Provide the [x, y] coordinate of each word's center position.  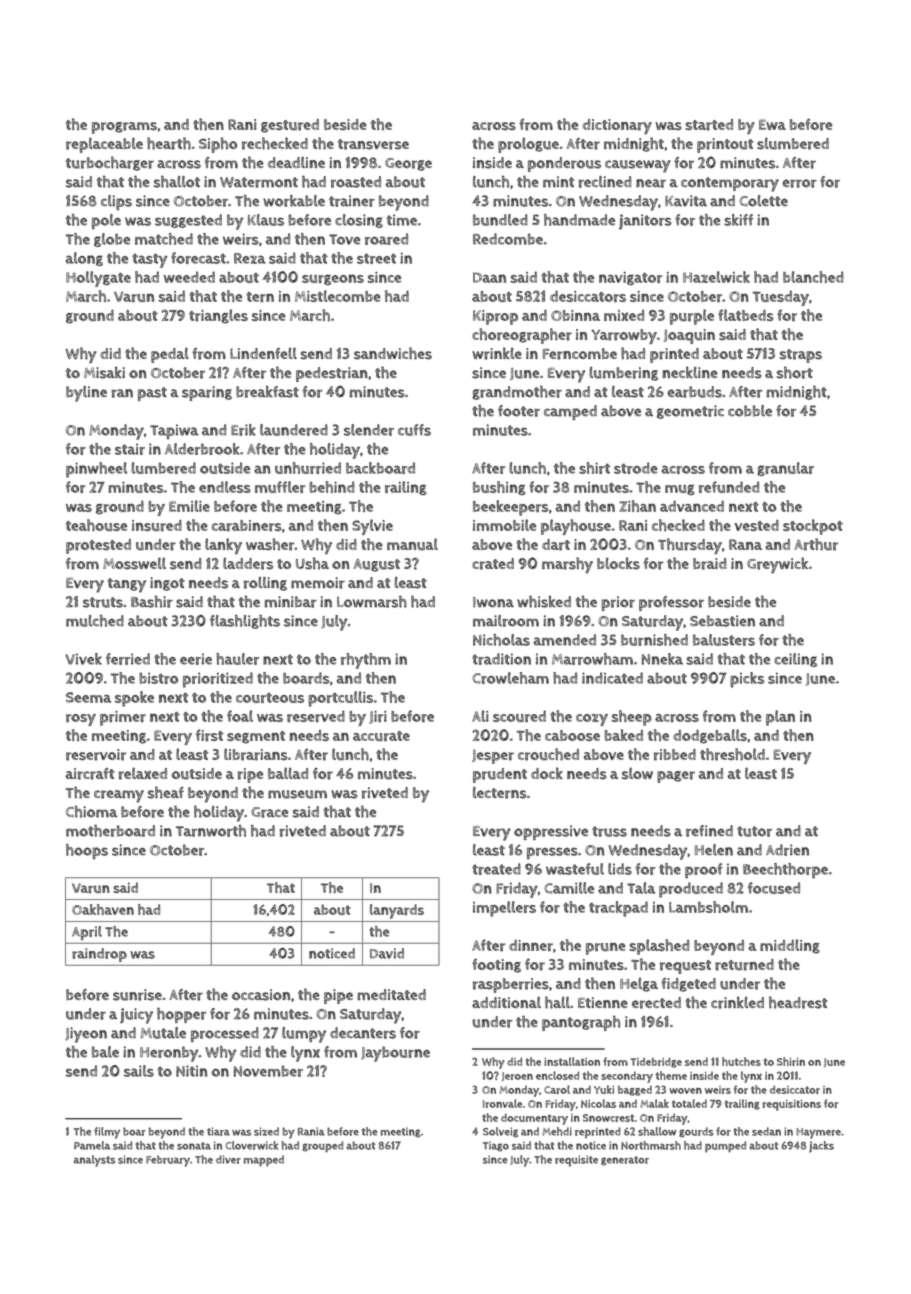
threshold [732, 754]
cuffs [414, 430]
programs [124, 128]
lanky [223, 546]
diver [228, 1159]
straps [801, 356]
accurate [381, 736]
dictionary [617, 126]
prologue [528, 145]
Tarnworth [211, 831]
